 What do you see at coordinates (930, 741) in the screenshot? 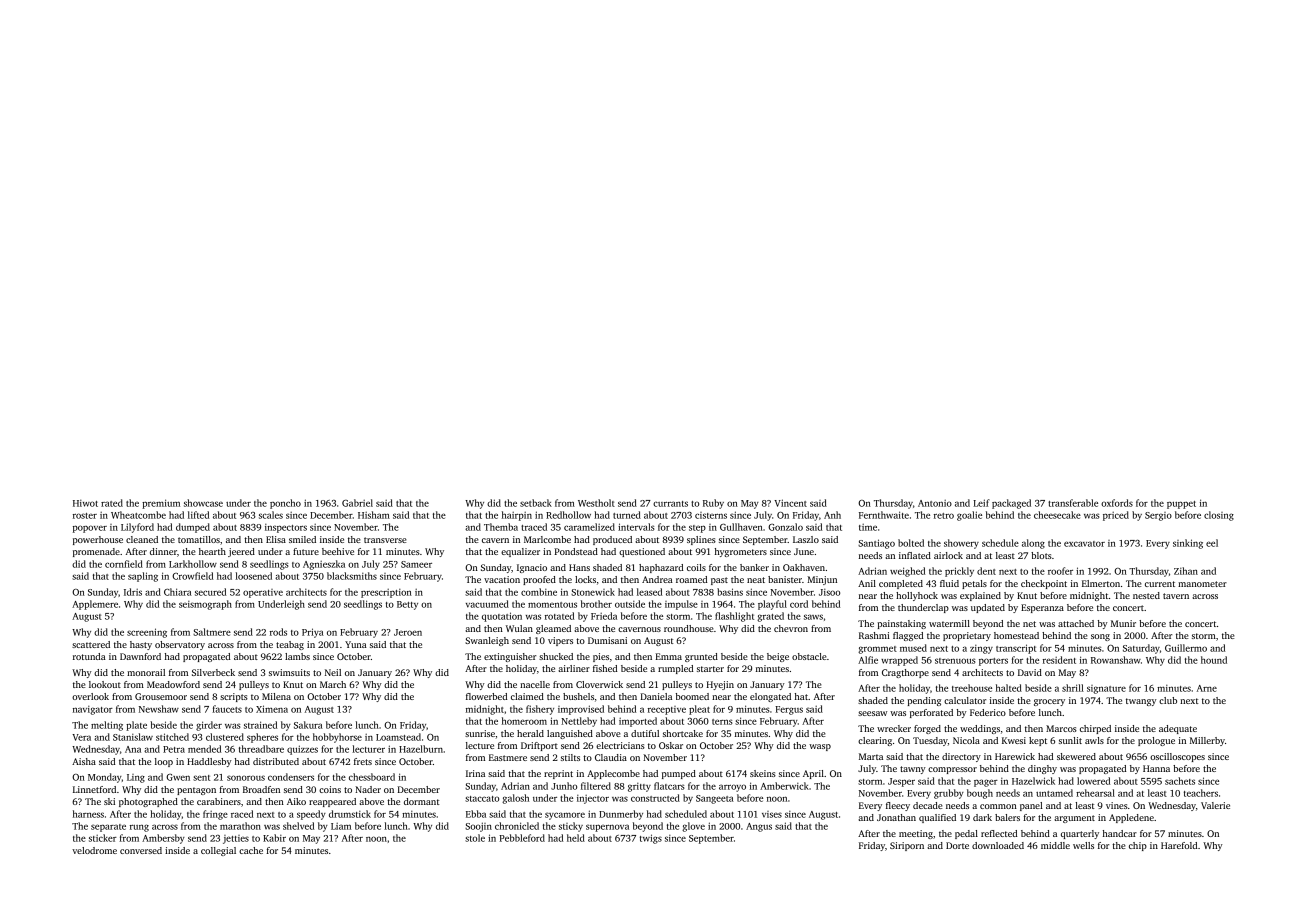
I see `Tuesday` at bounding box center [930, 741].
